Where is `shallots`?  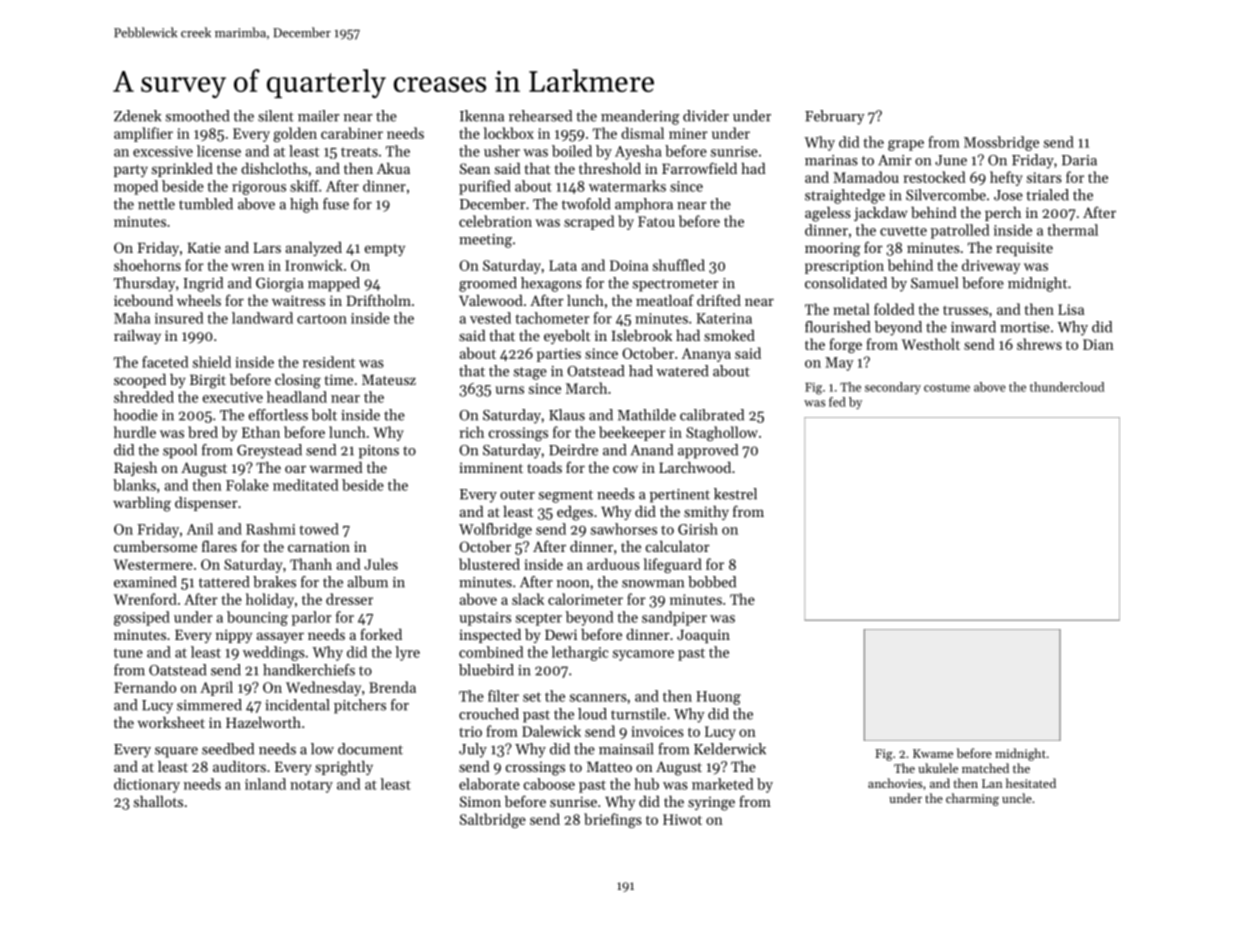 shallots is located at coordinates (158, 801).
